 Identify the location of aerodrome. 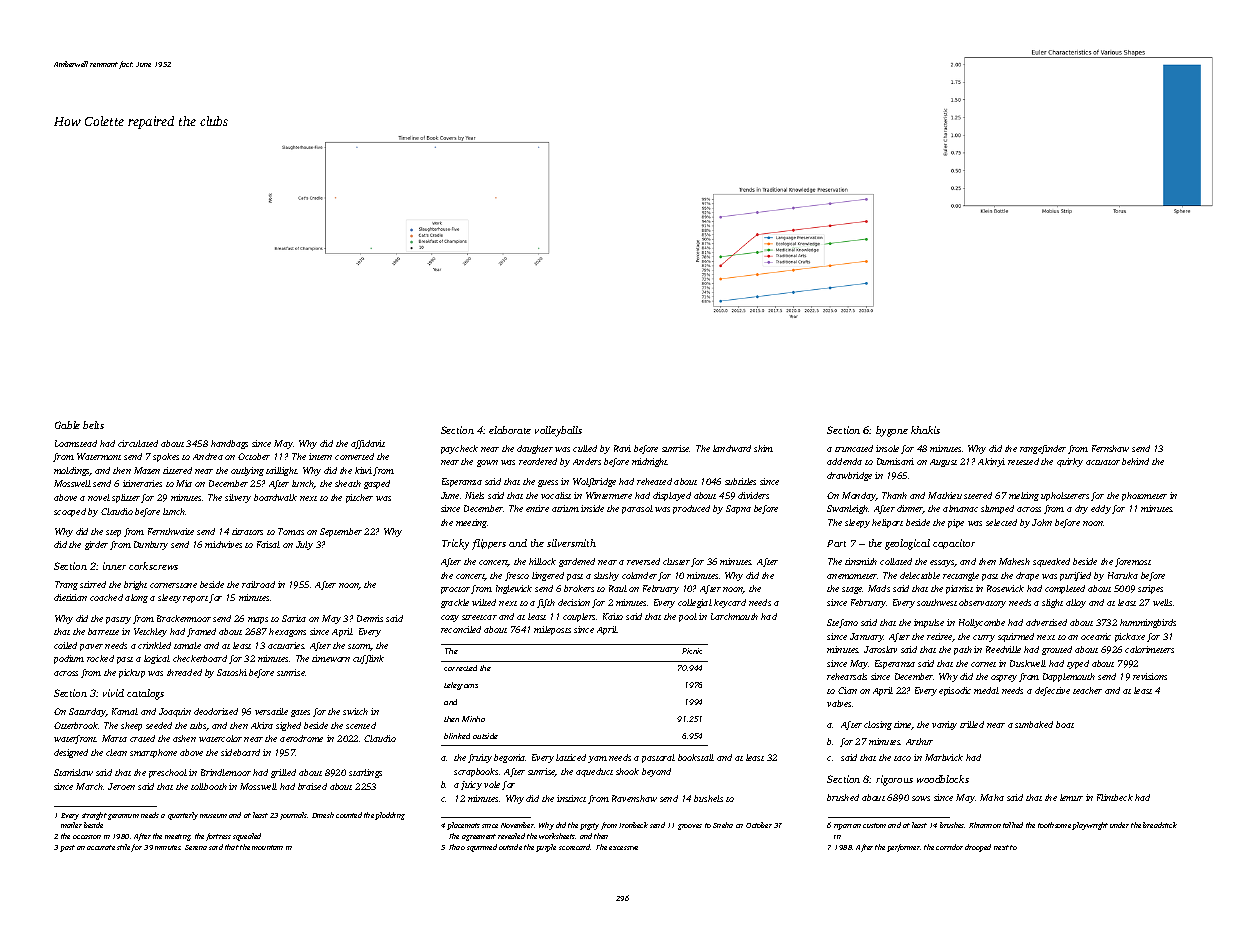
(301, 738).
